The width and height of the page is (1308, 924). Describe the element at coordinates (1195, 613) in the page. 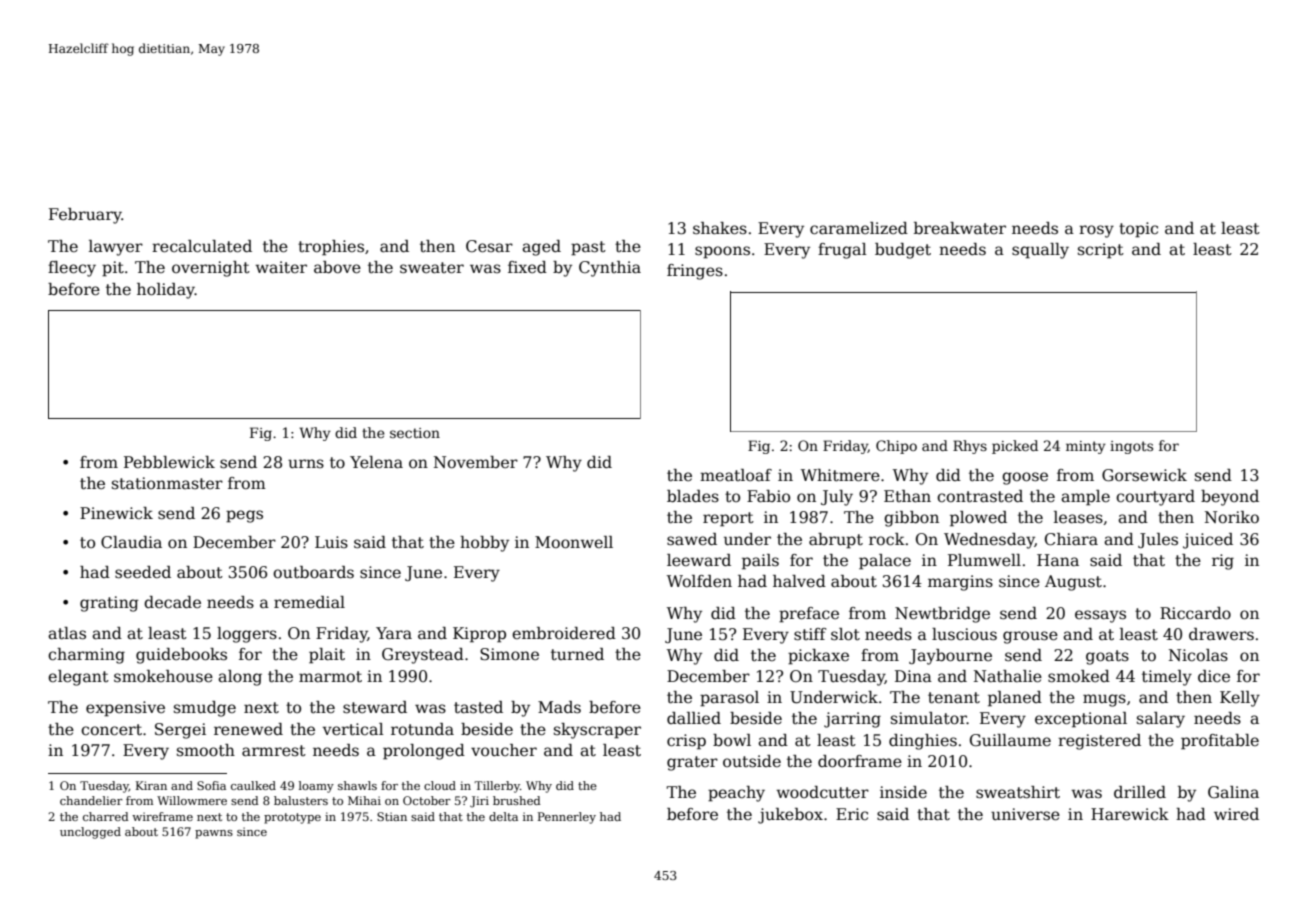

I see `Riccardo` at that location.
